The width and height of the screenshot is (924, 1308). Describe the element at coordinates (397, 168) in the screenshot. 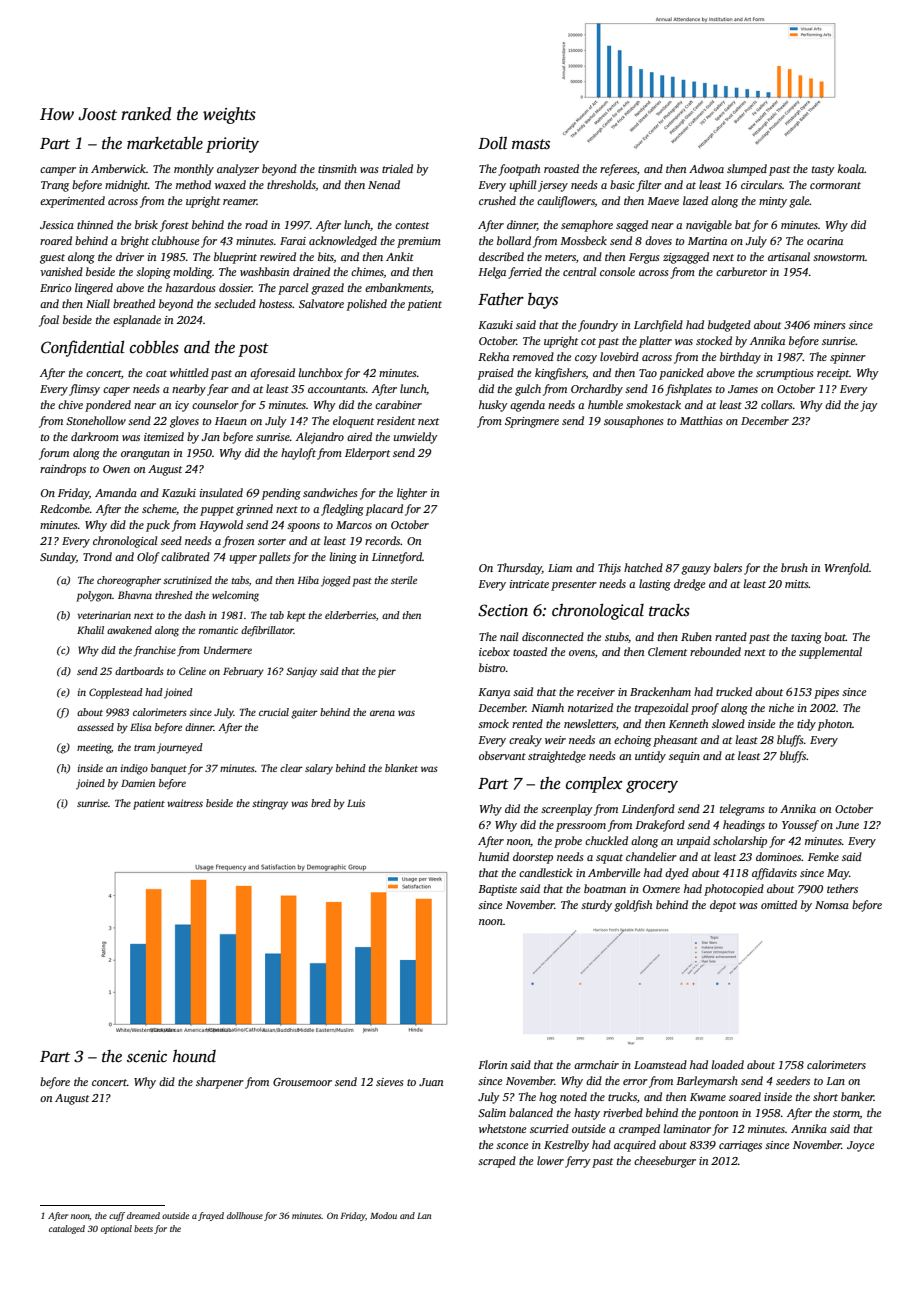

I see `trialed` at that location.
